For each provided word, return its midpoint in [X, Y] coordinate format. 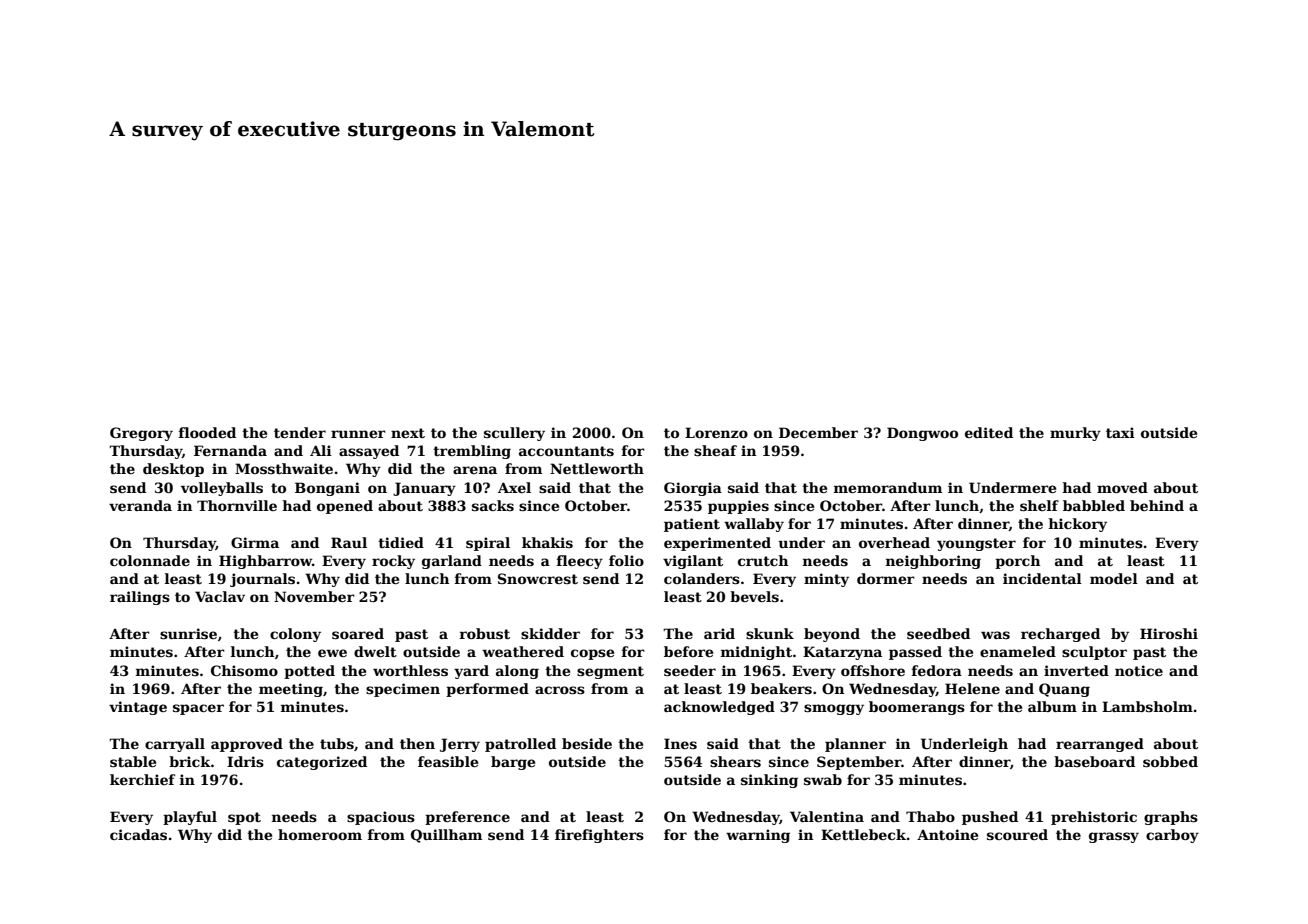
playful [190, 818]
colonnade [150, 560]
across [560, 690]
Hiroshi [1169, 633]
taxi [1120, 432]
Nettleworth [597, 468]
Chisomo [244, 670]
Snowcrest [538, 578]
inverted [1076, 670]
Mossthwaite [284, 468]
